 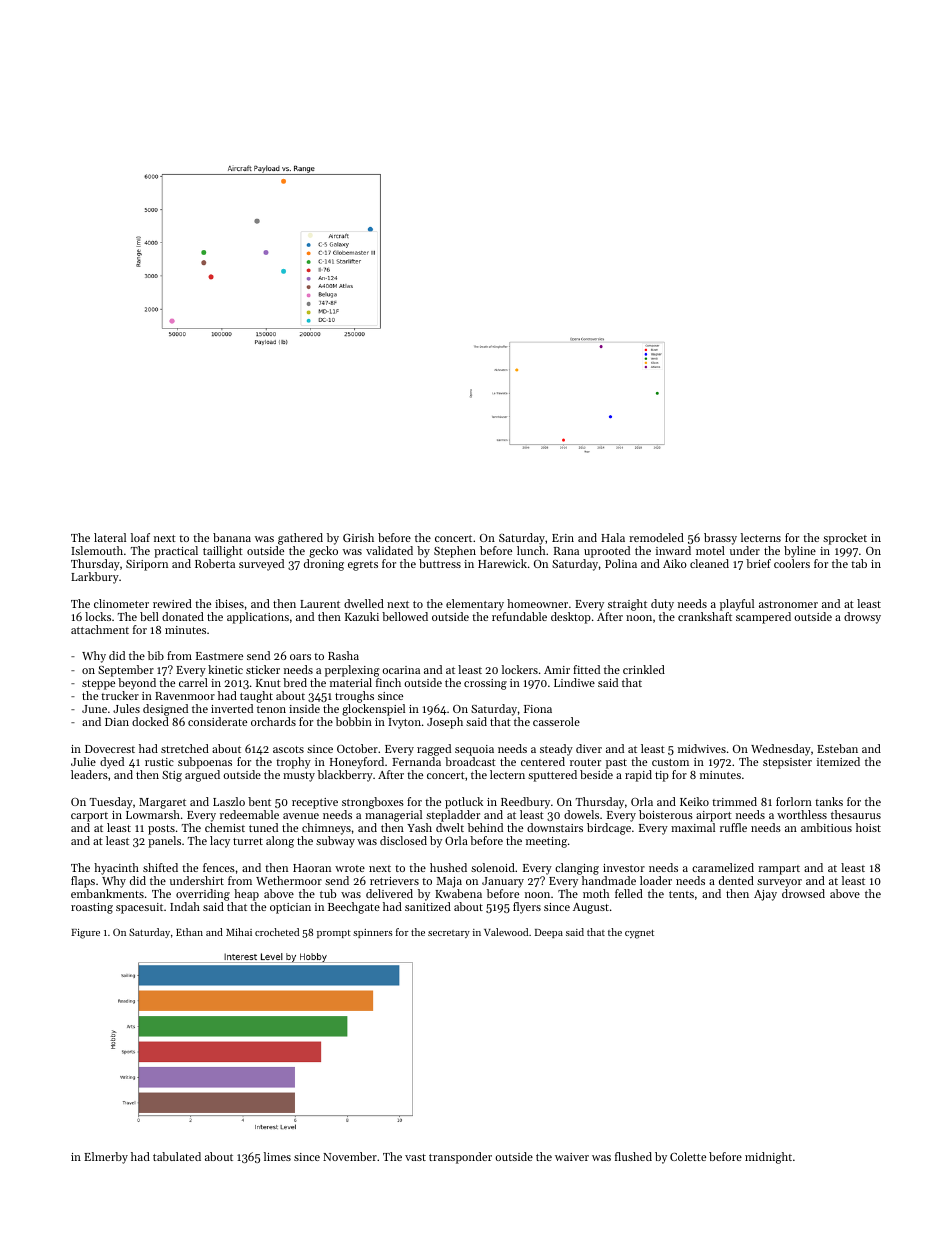 What do you see at coordinates (845, 539) in the screenshot?
I see `sprocket` at bounding box center [845, 539].
